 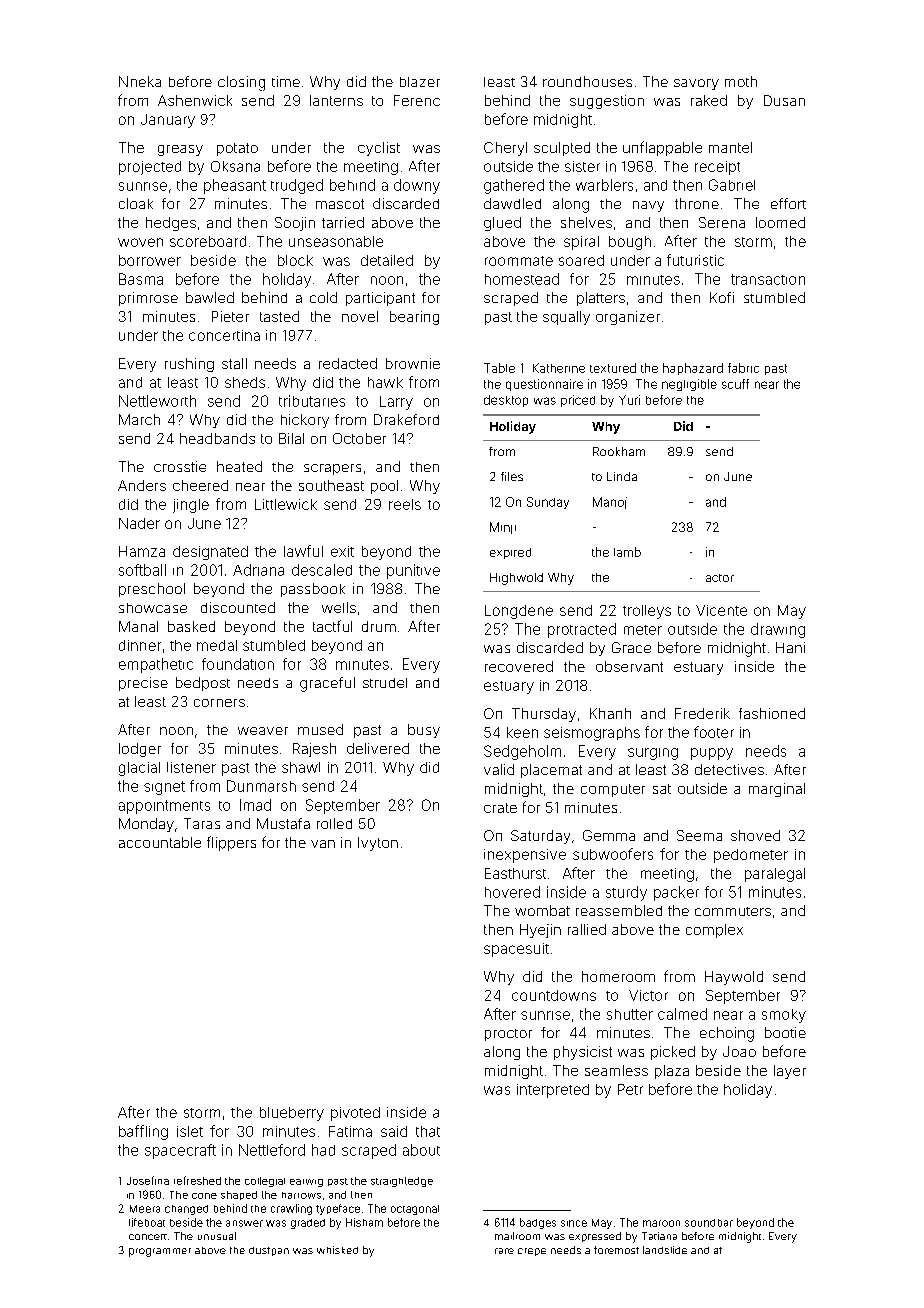 What do you see at coordinates (778, 630) in the screenshot?
I see `drawing` at bounding box center [778, 630].
